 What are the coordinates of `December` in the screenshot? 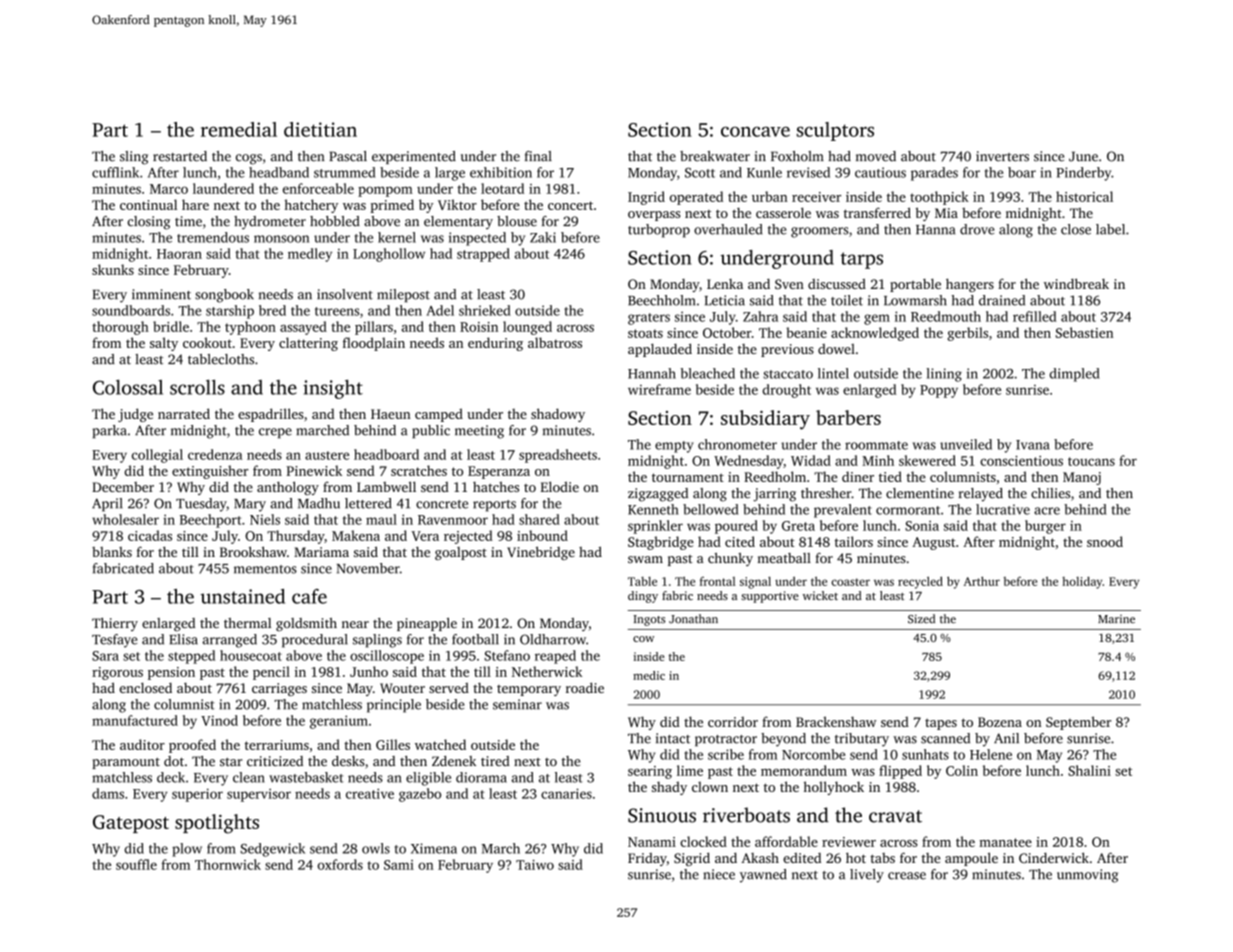 It's located at (123, 487).
